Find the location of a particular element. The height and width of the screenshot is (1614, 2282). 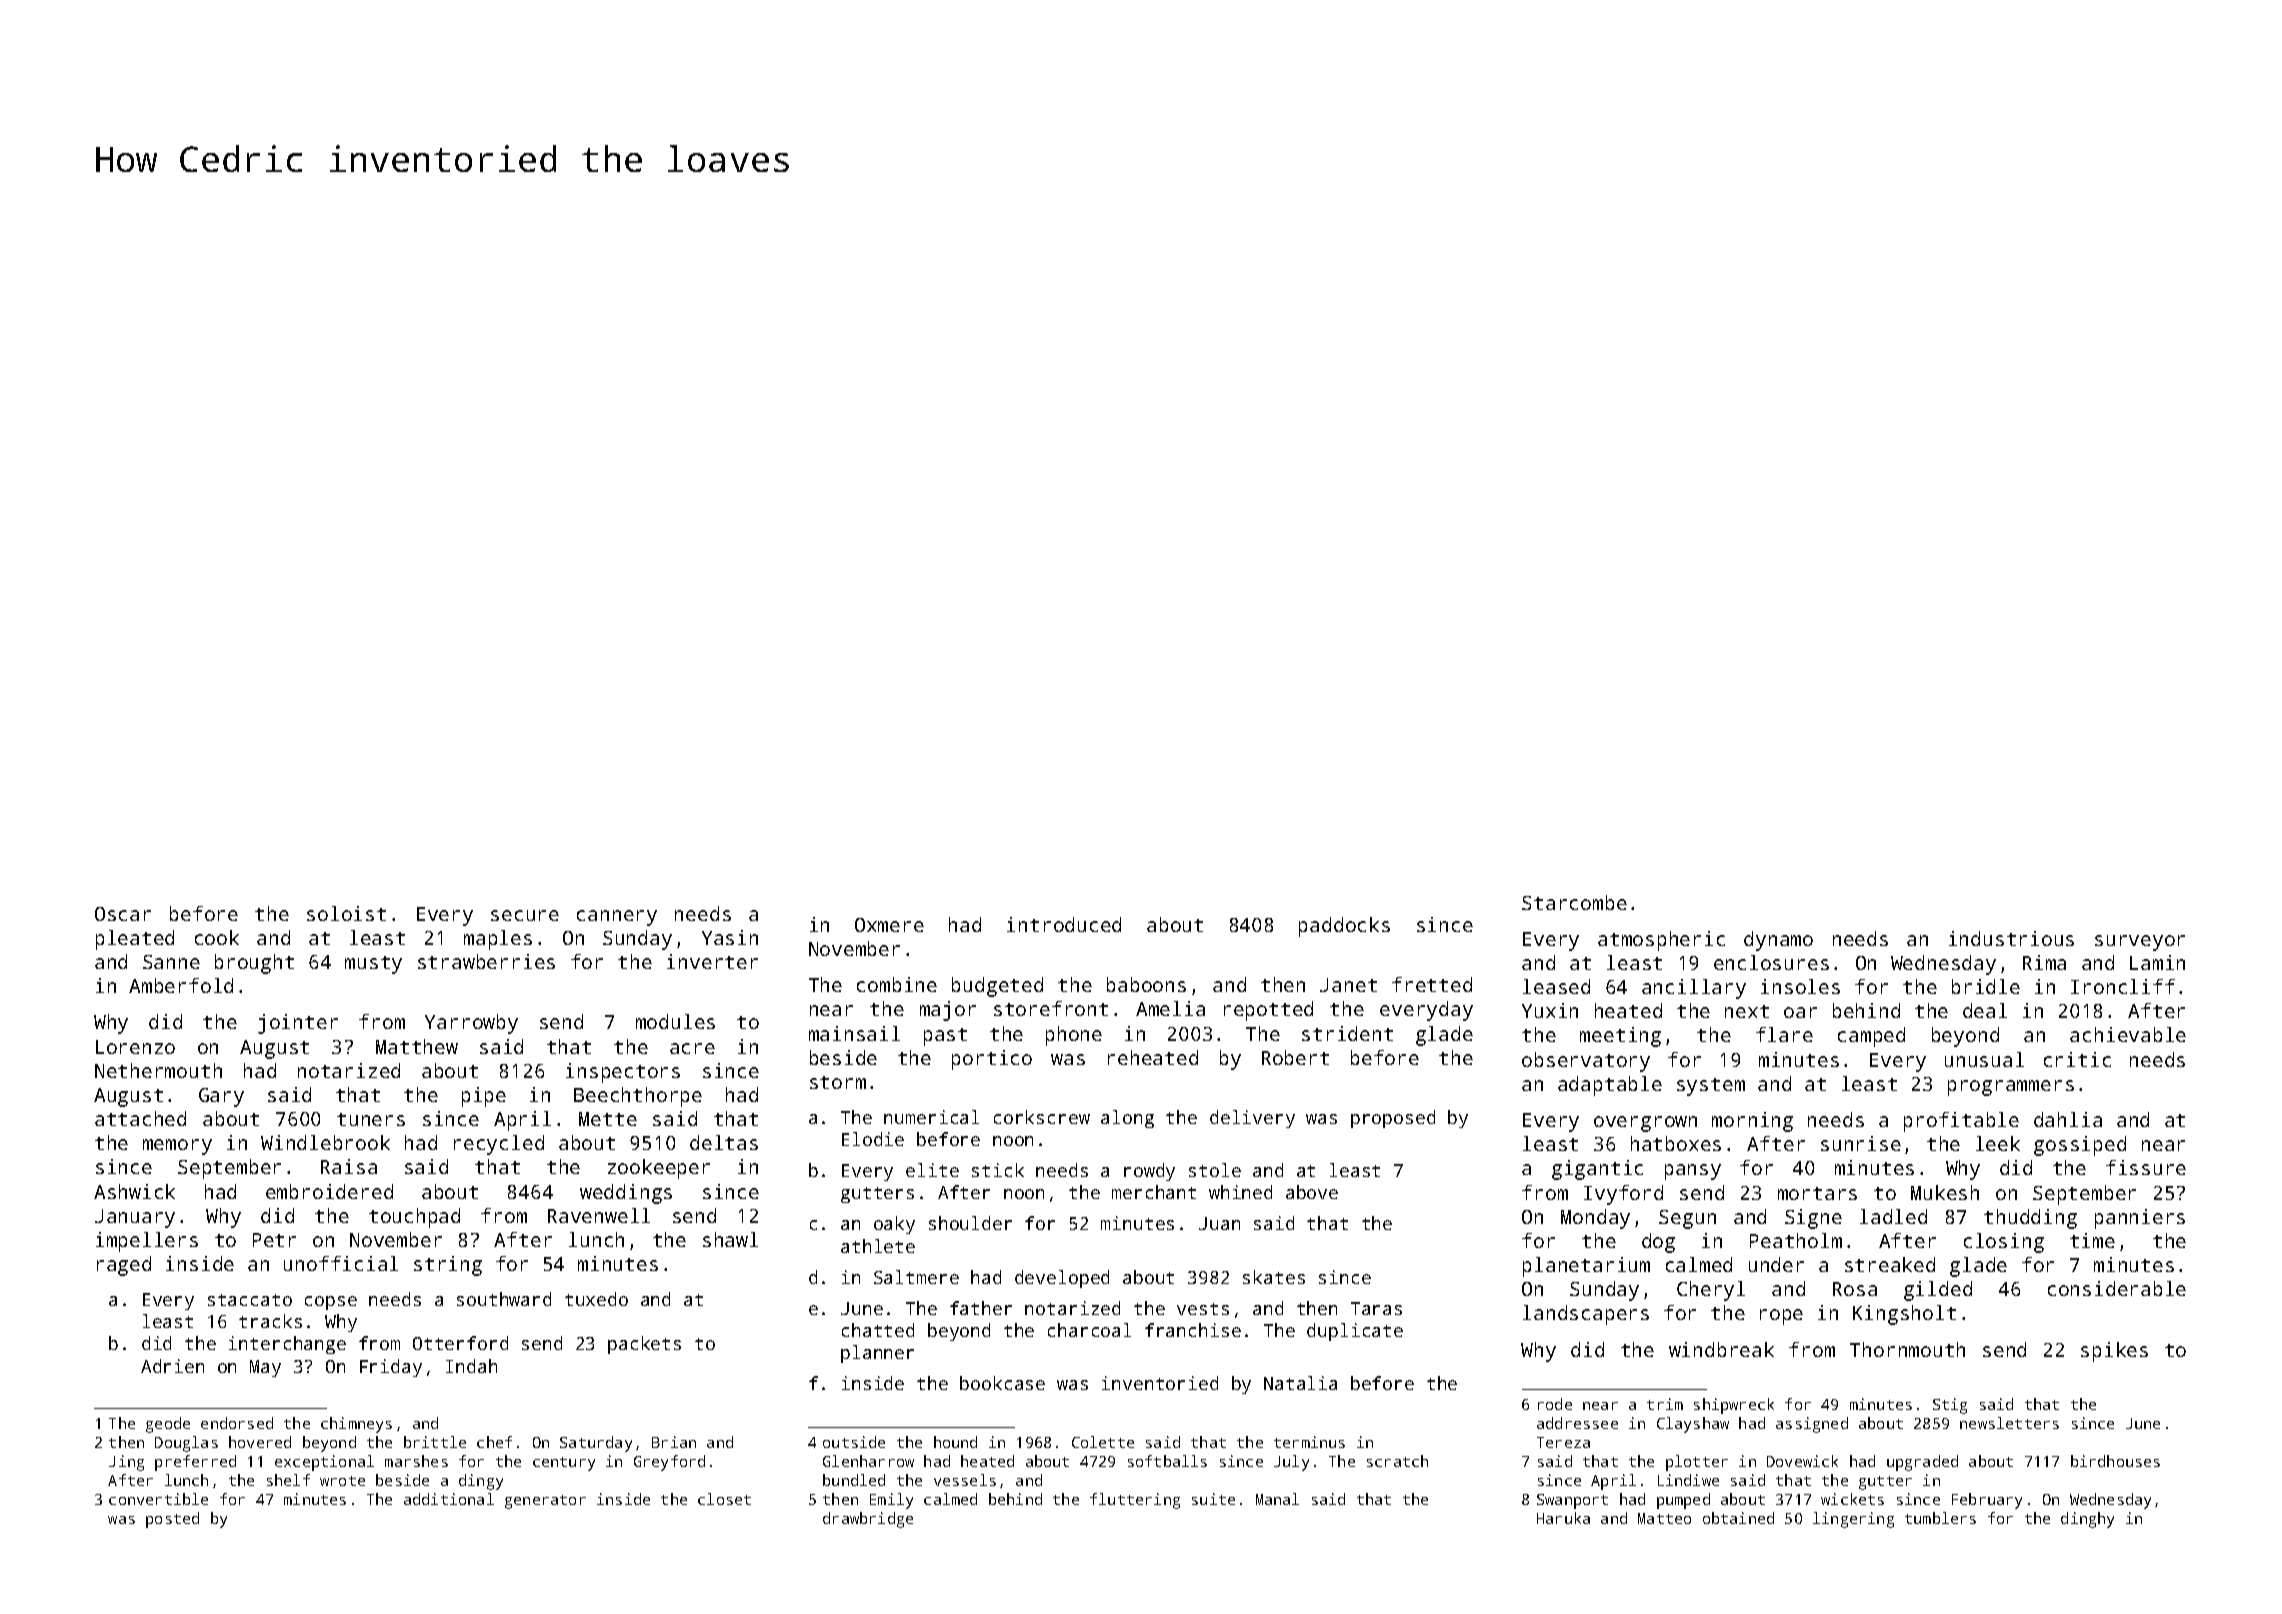

Adrien is located at coordinates (172, 1366).
